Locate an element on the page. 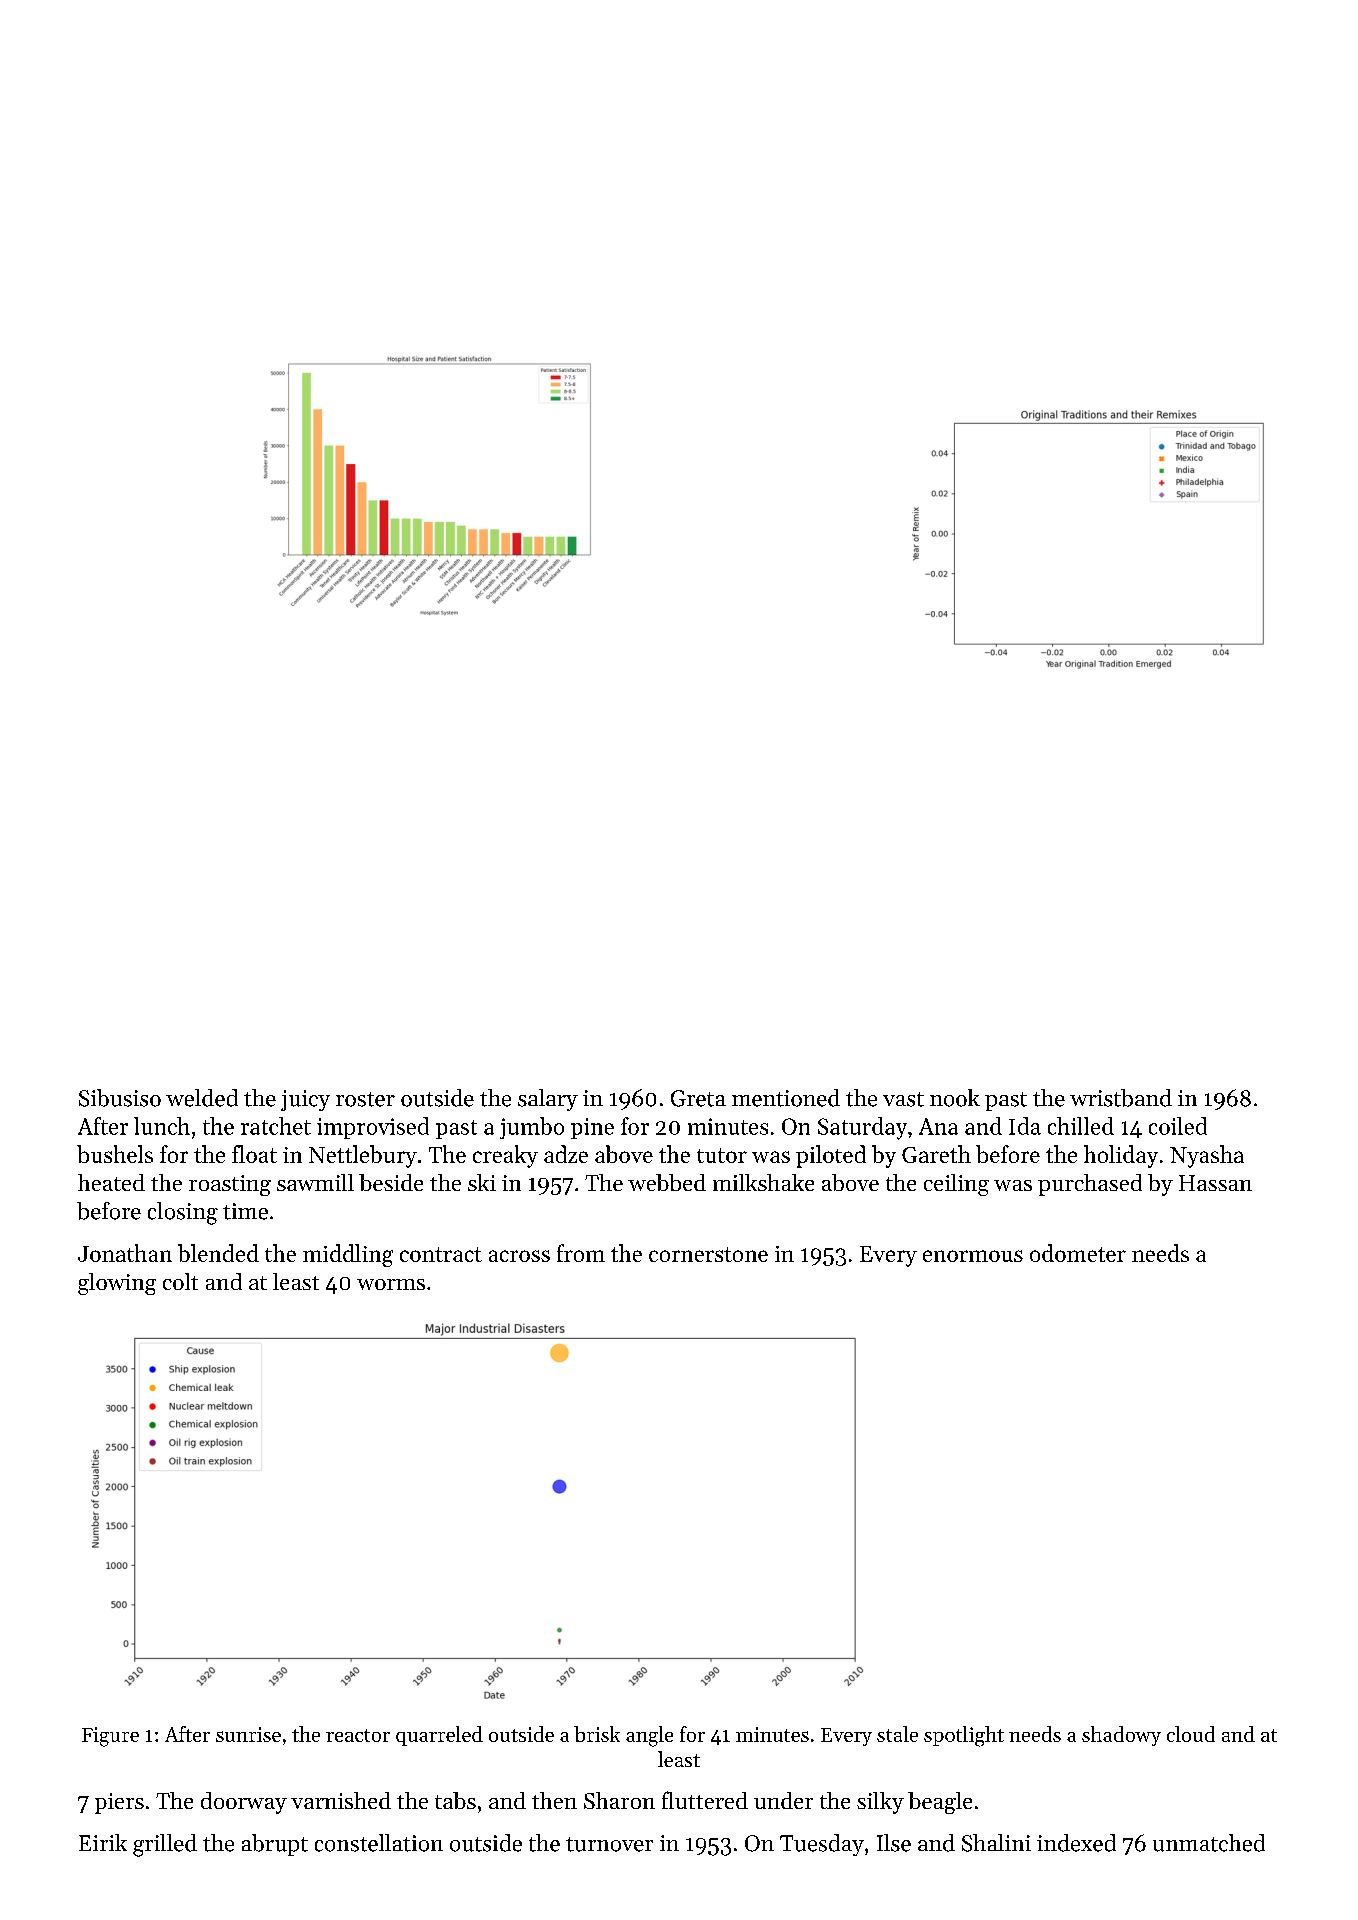 The width and height of the document is (1358, 1920). spotlight is located at coordinates (964, 1736).
